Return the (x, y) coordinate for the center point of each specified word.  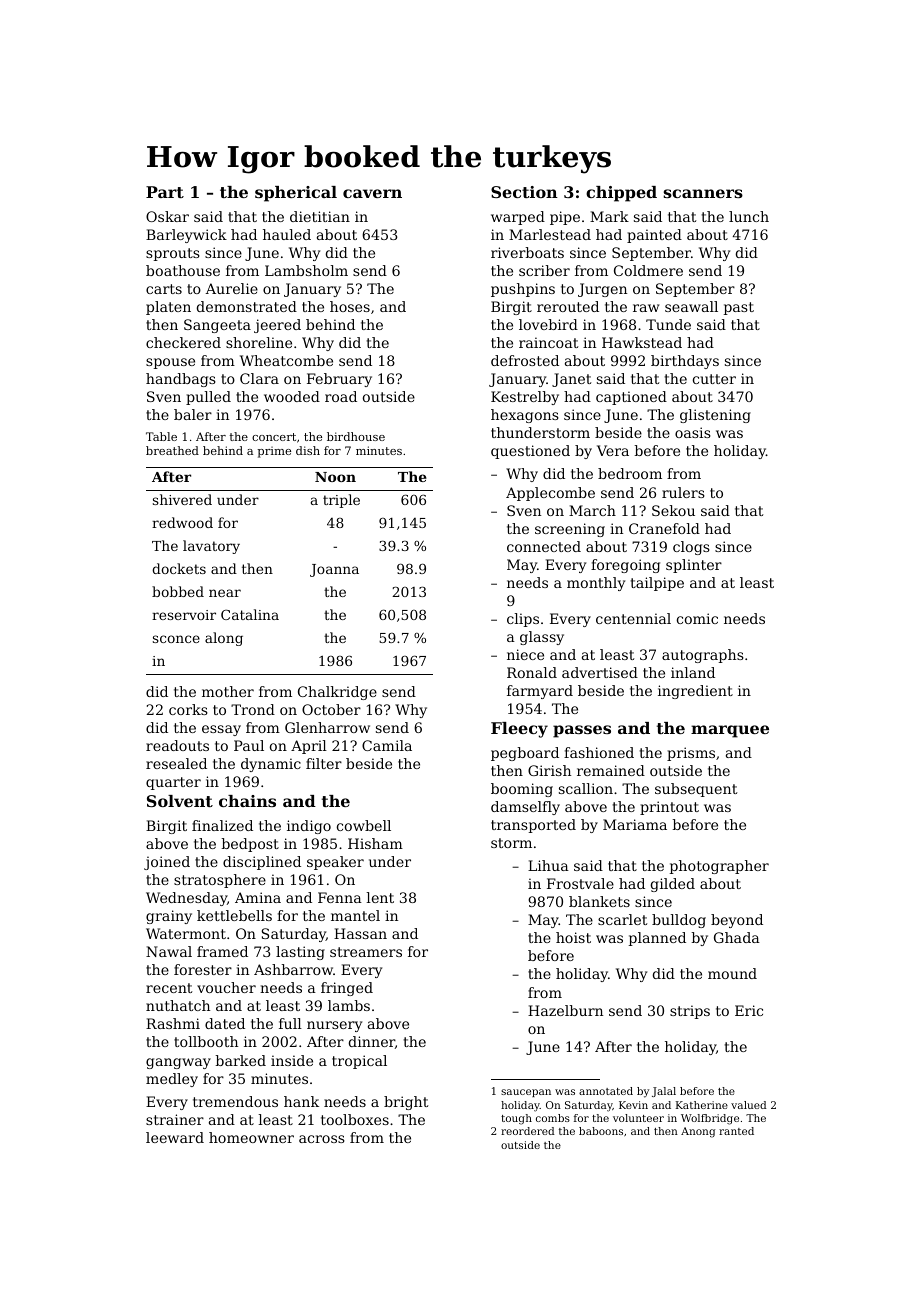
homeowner (251, 1137)
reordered (528, 1131)
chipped (621, 194)
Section (524, 192)
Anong (698, 1132)
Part (165, 192)
